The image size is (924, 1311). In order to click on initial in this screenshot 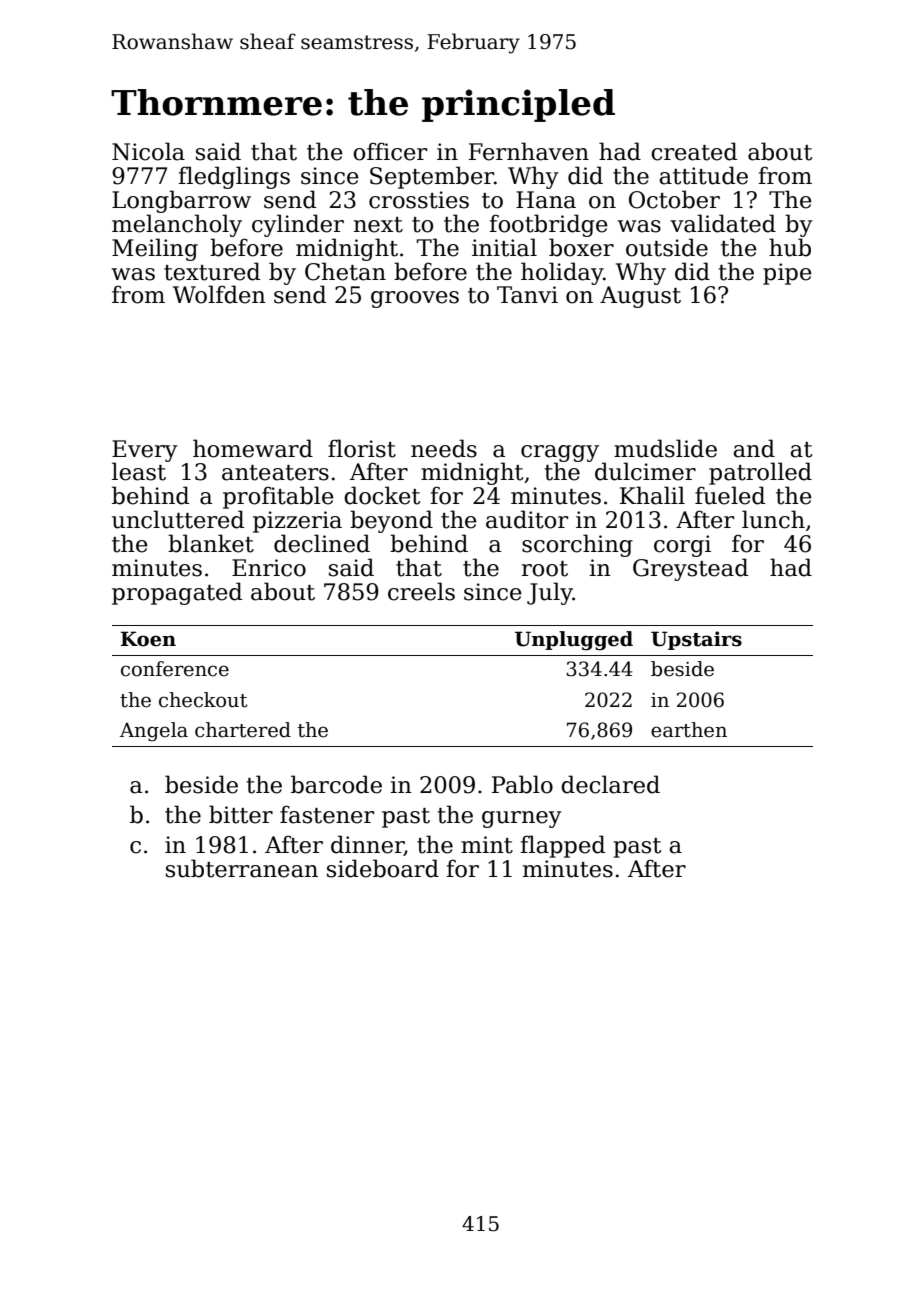, I will do `click(504, 247)`.
